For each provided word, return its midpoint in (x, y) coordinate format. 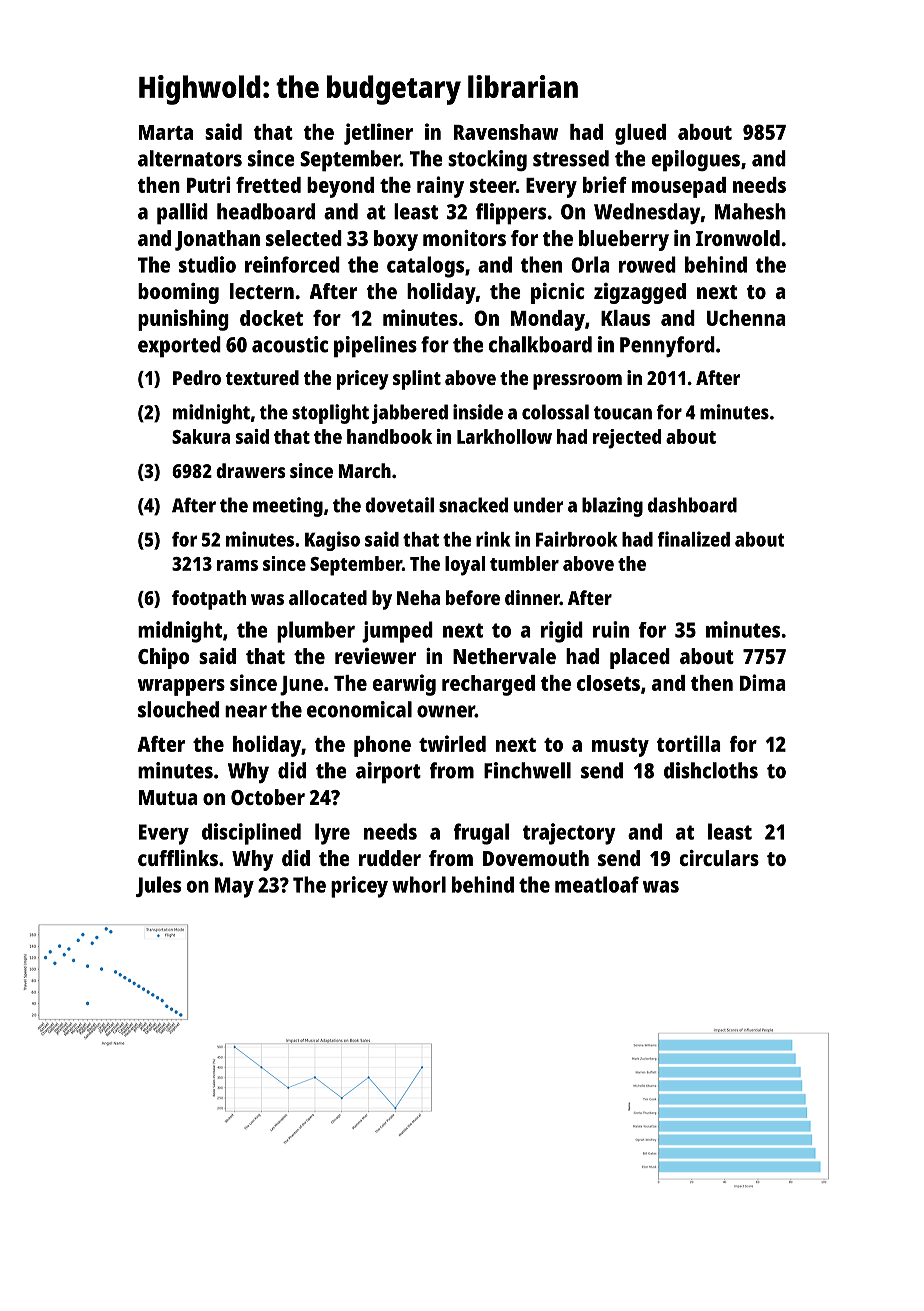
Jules (158, 886)
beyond (340, 187)
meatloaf (597, 884)
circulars (719, 858)
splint (417, 380)
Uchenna (746, 318)
